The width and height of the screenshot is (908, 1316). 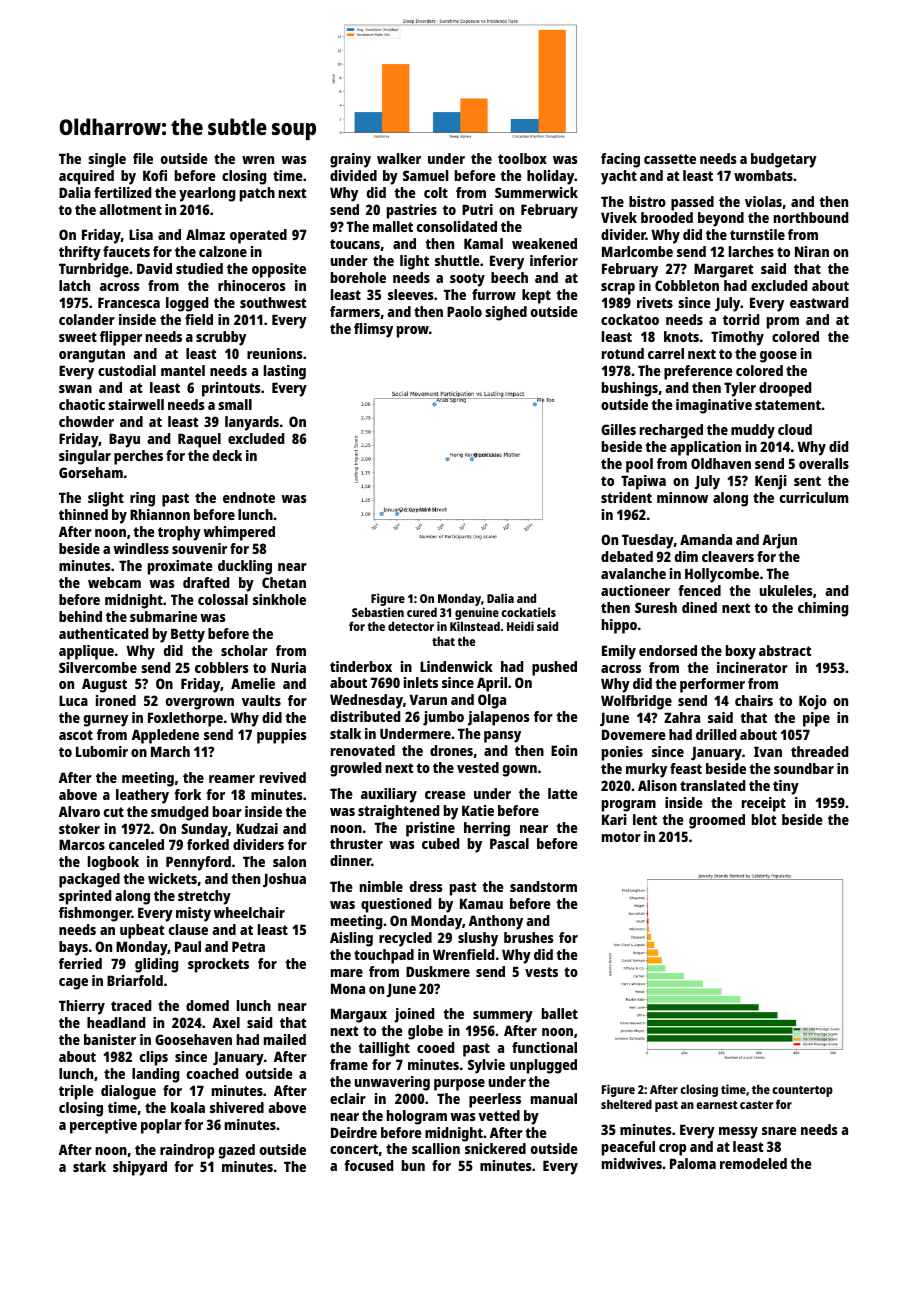 I want to click on logged, so click(x=187, y=304).
